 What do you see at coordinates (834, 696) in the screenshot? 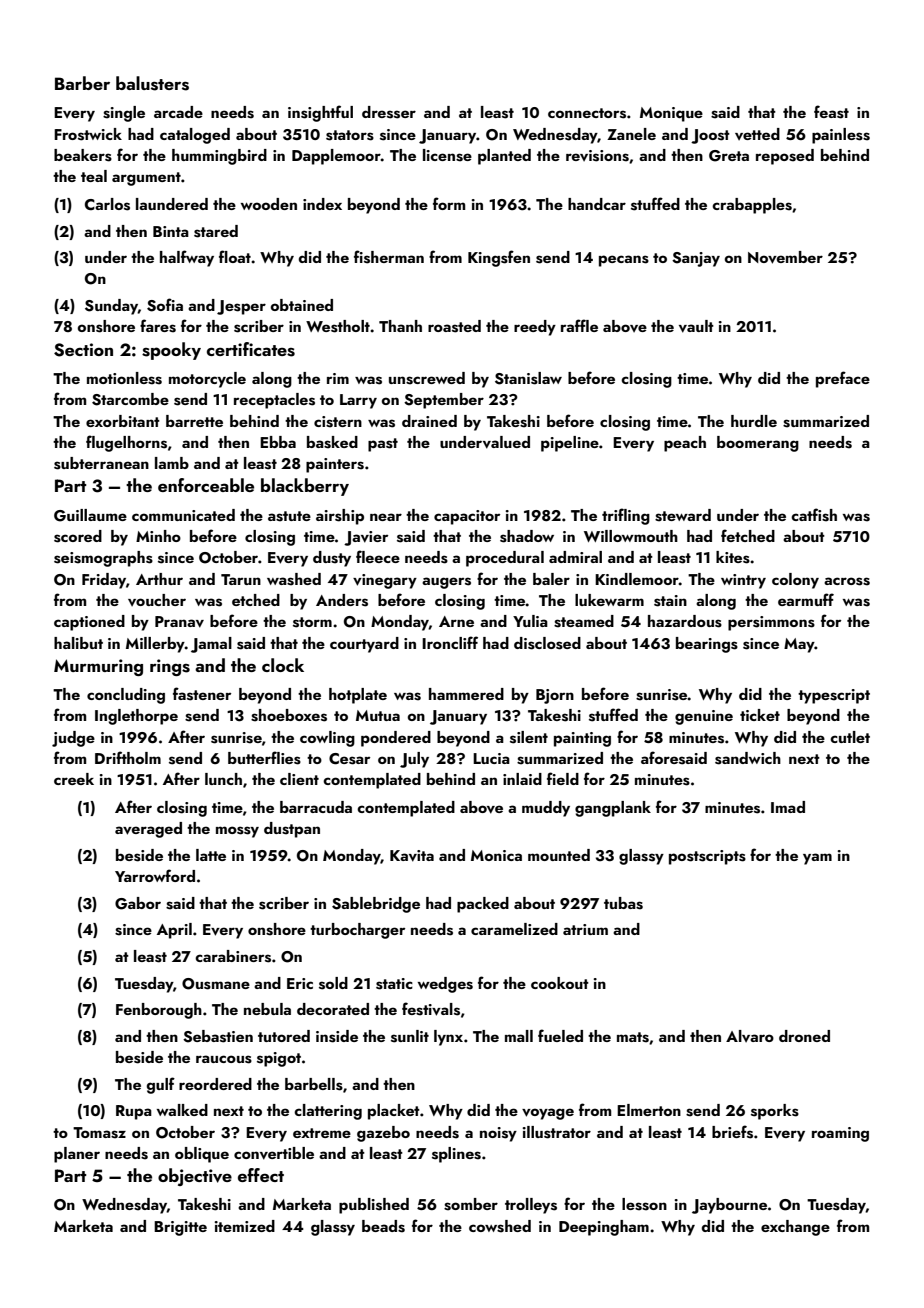
I see `typescript` at bounding box center [834, 696].
